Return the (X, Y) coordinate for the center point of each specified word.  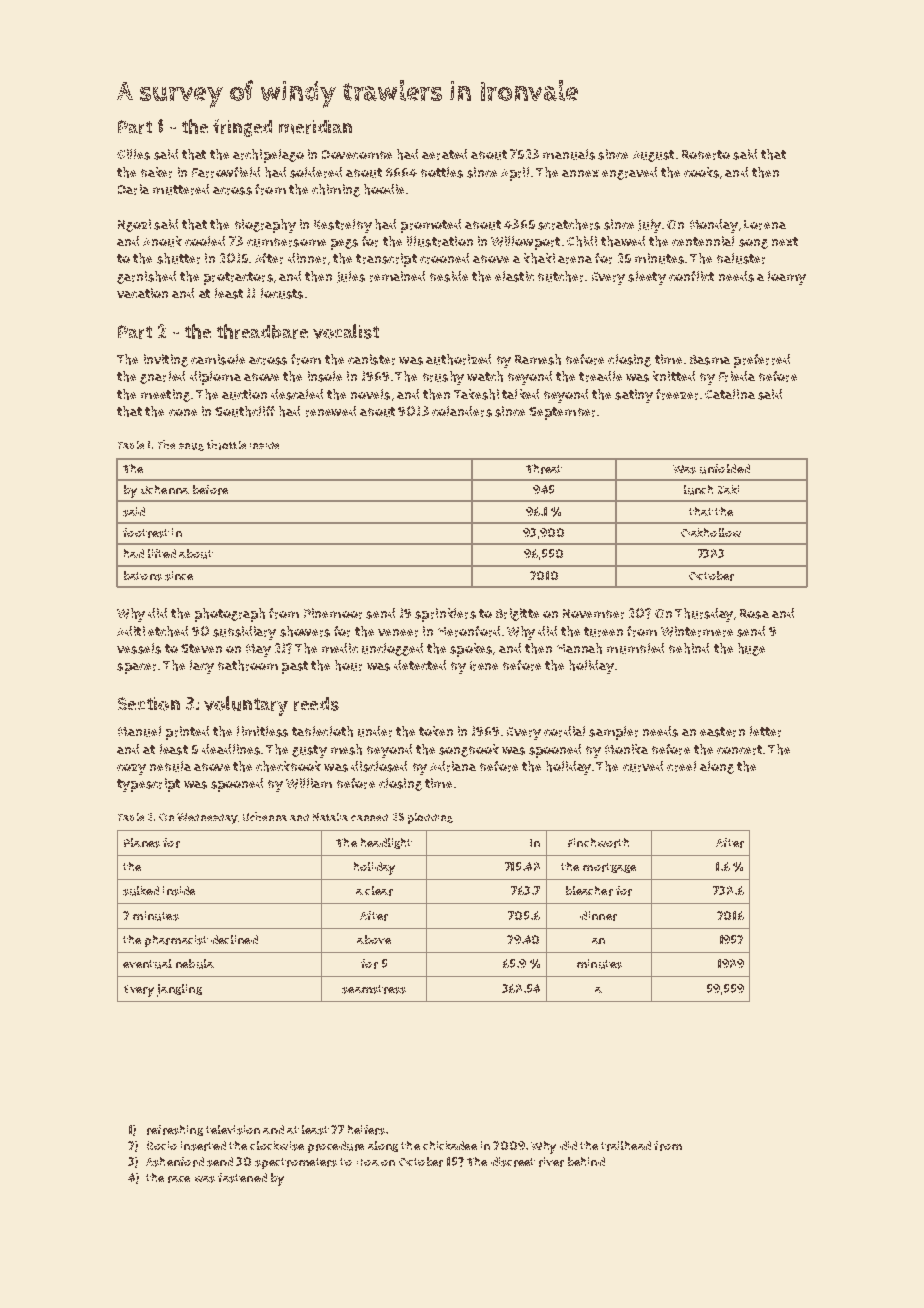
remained (397, 276)
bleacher (589, 891)
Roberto (706, 155)
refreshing (175, 1130)
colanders (462, 411)
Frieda (737, 376)
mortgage (609, 868)
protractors (238, 278)
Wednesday (207, 818)
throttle (226, 445)
